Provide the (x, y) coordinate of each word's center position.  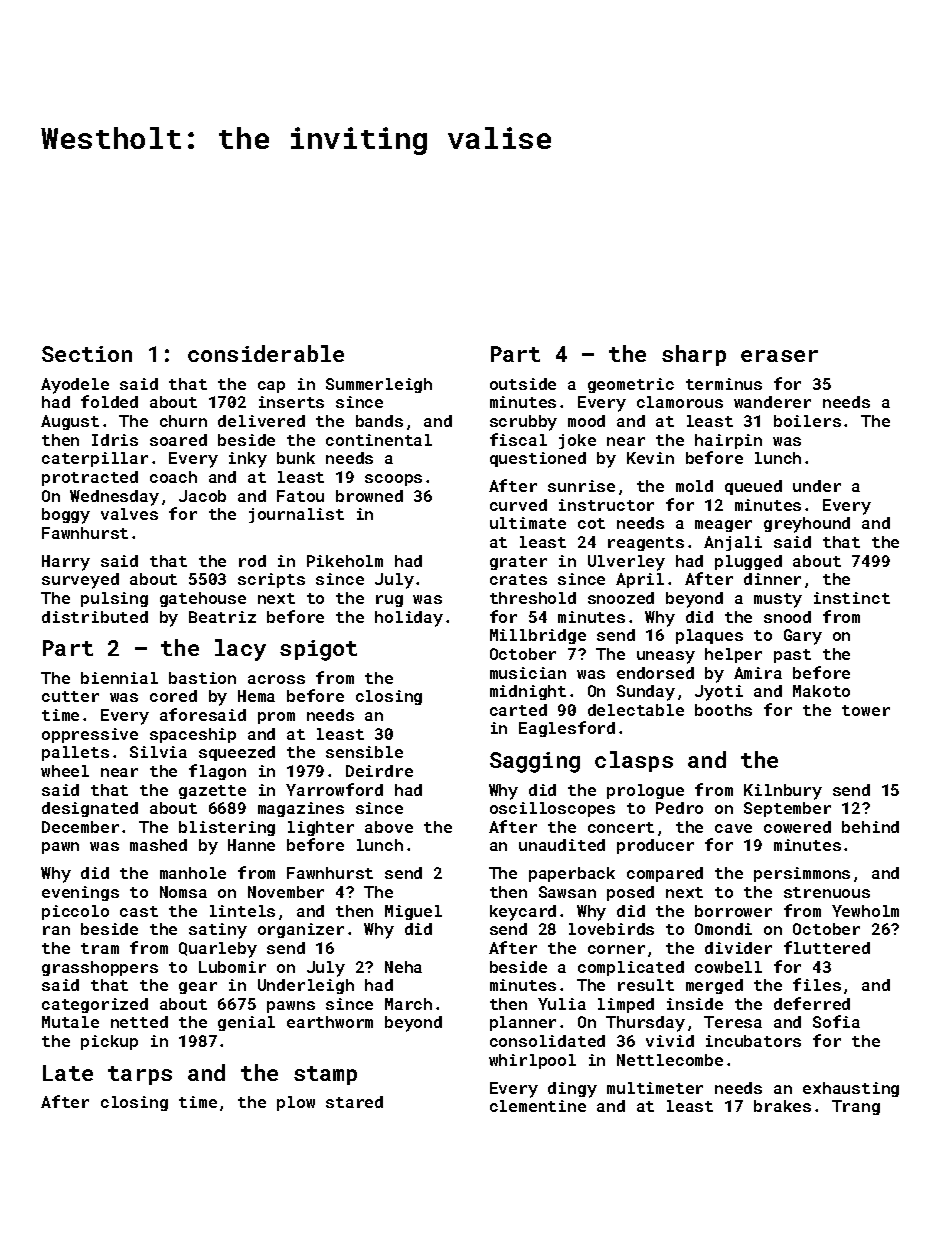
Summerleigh (379, 385)
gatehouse (203, 599)
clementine (538, 1106)
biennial (119, 678)
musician (528, 673)
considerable (266, 353)
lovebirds (611, 929)
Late (68, 1073)
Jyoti (719, 693)
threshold (533, 598)
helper (733, 655)
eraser (779, 356)
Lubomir (232, 967)
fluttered (827, 947)
